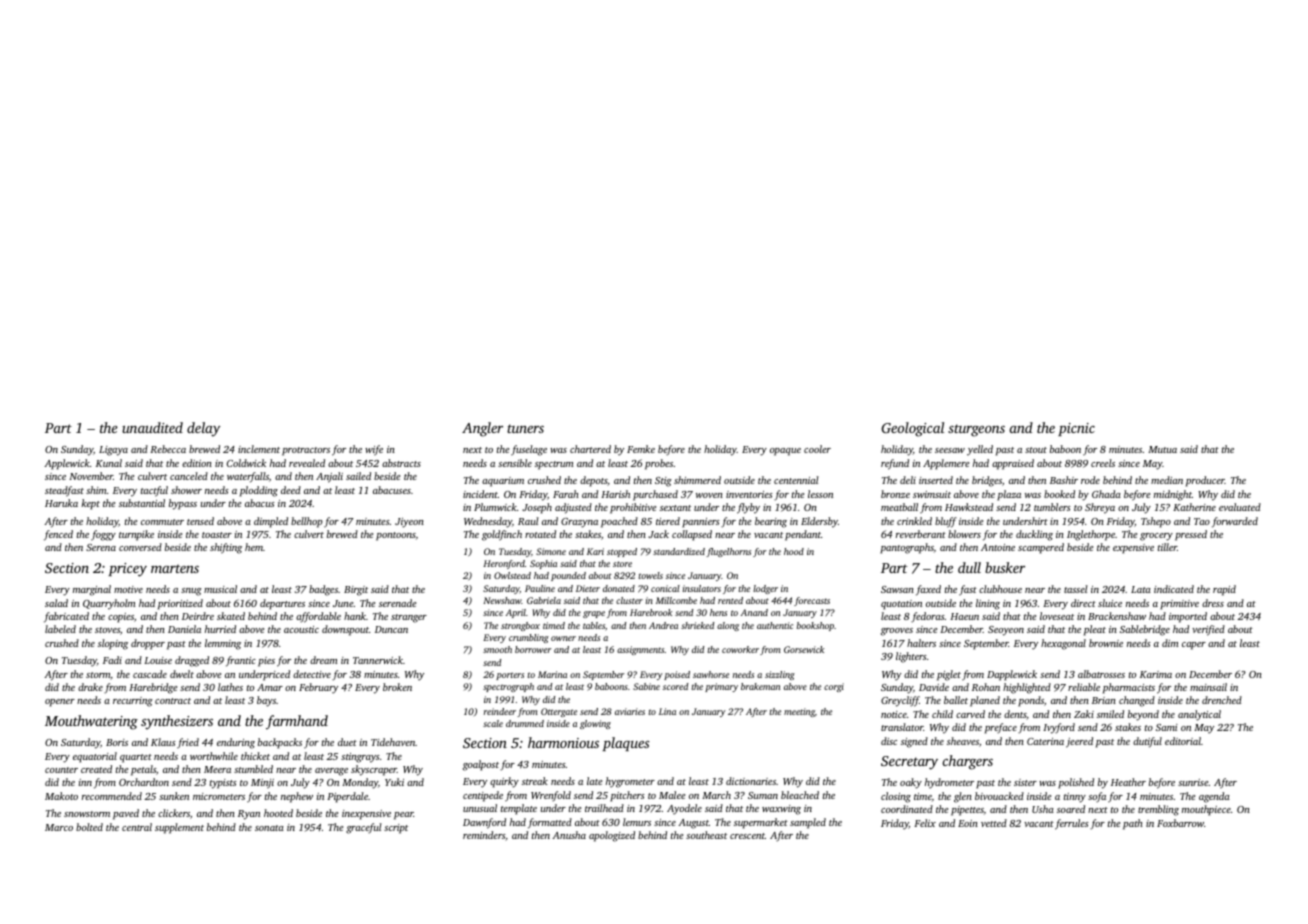  I want to click on Tshepo, so click(1156, 522).
